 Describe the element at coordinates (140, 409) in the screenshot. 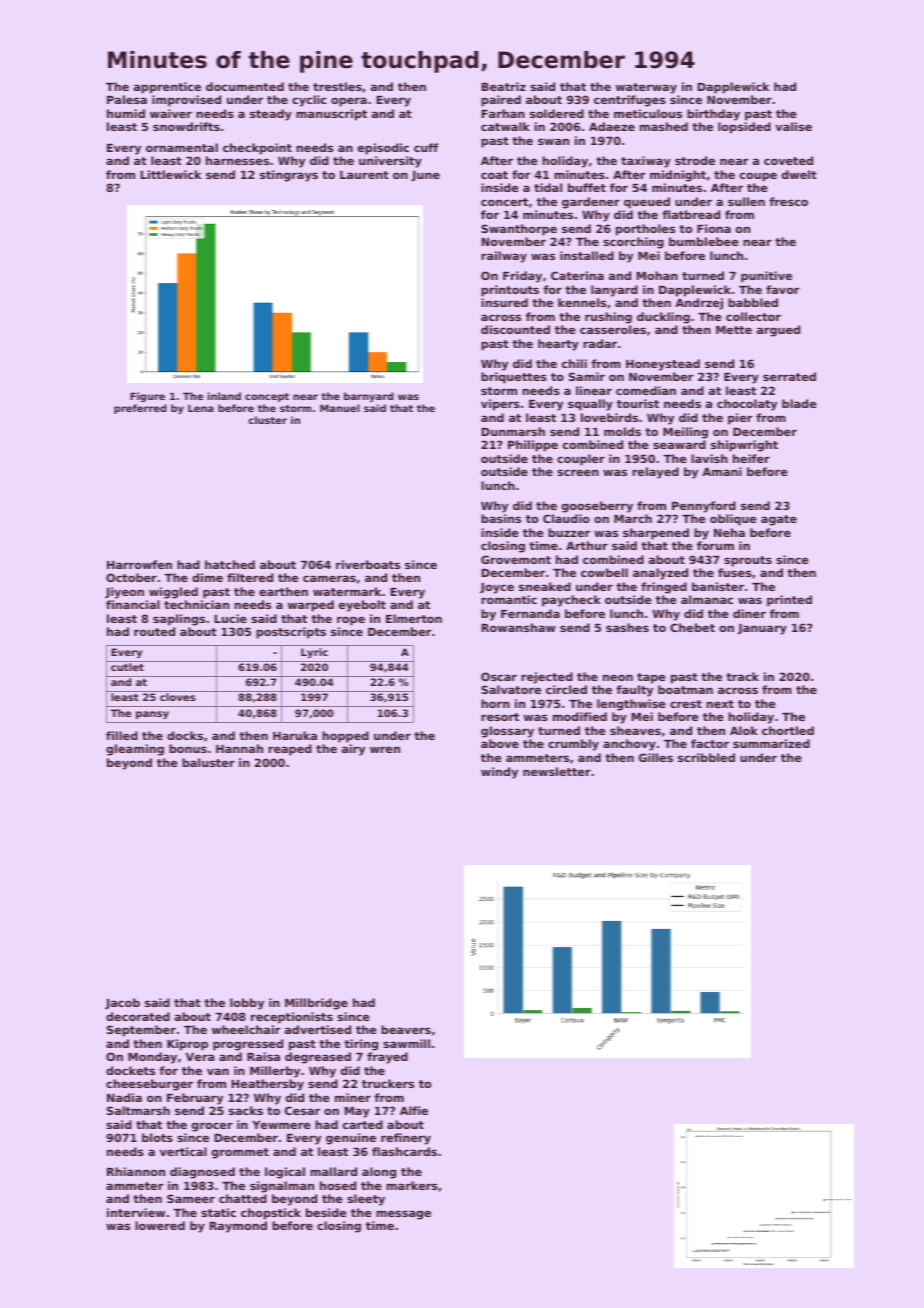

I see `preferred` at that location.
